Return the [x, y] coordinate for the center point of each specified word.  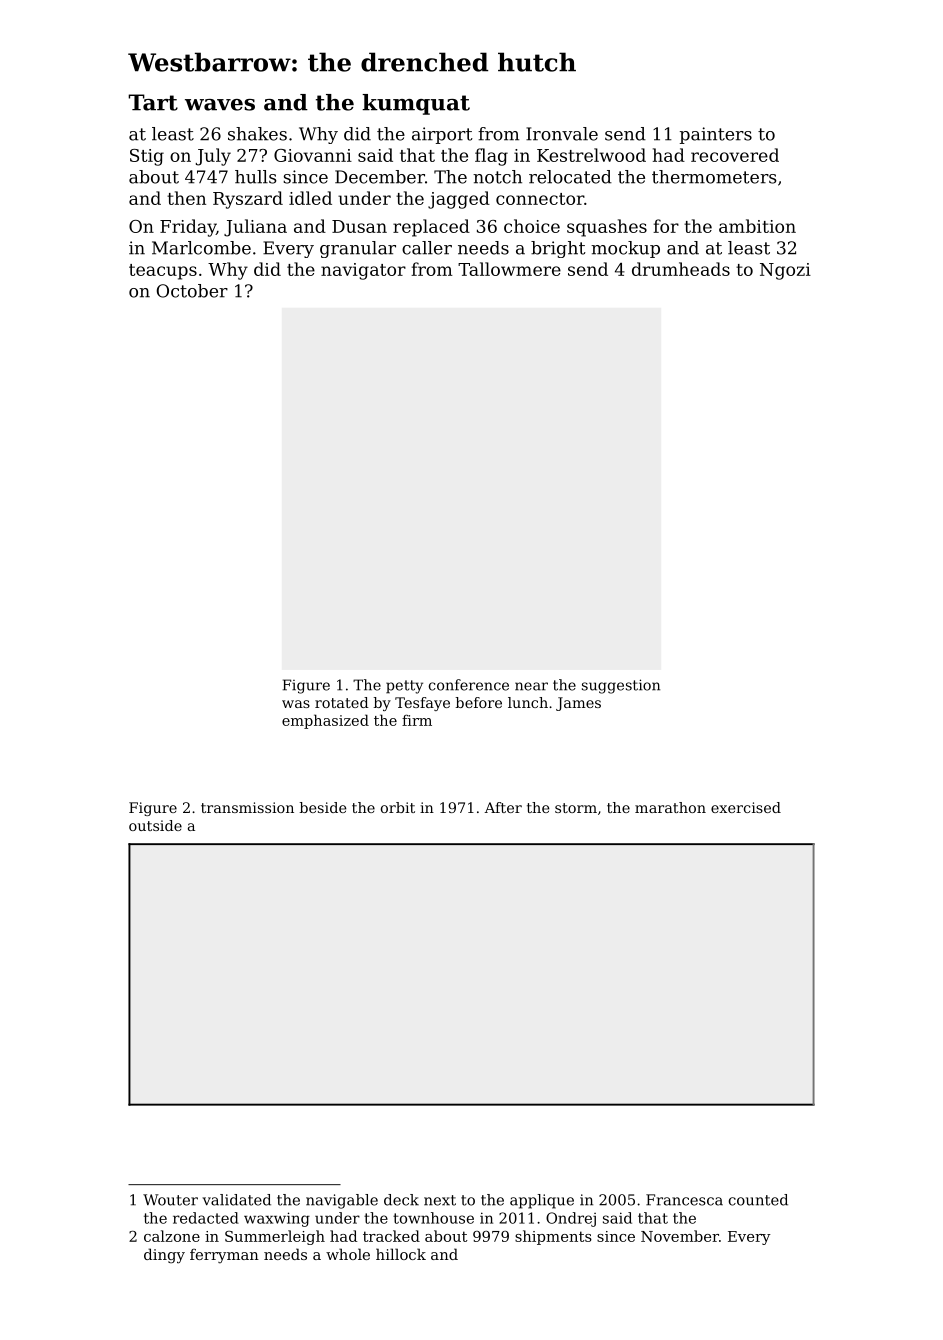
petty [404, 687]
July [213, 157]
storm [576, 808]
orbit [398, 807]
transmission [247, 807]
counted [758, 1200]
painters [716, 135]
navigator [363, 271]
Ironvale [562, 134]
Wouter [170, 1200]
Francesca [684, 1200]
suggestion [621, 686]
